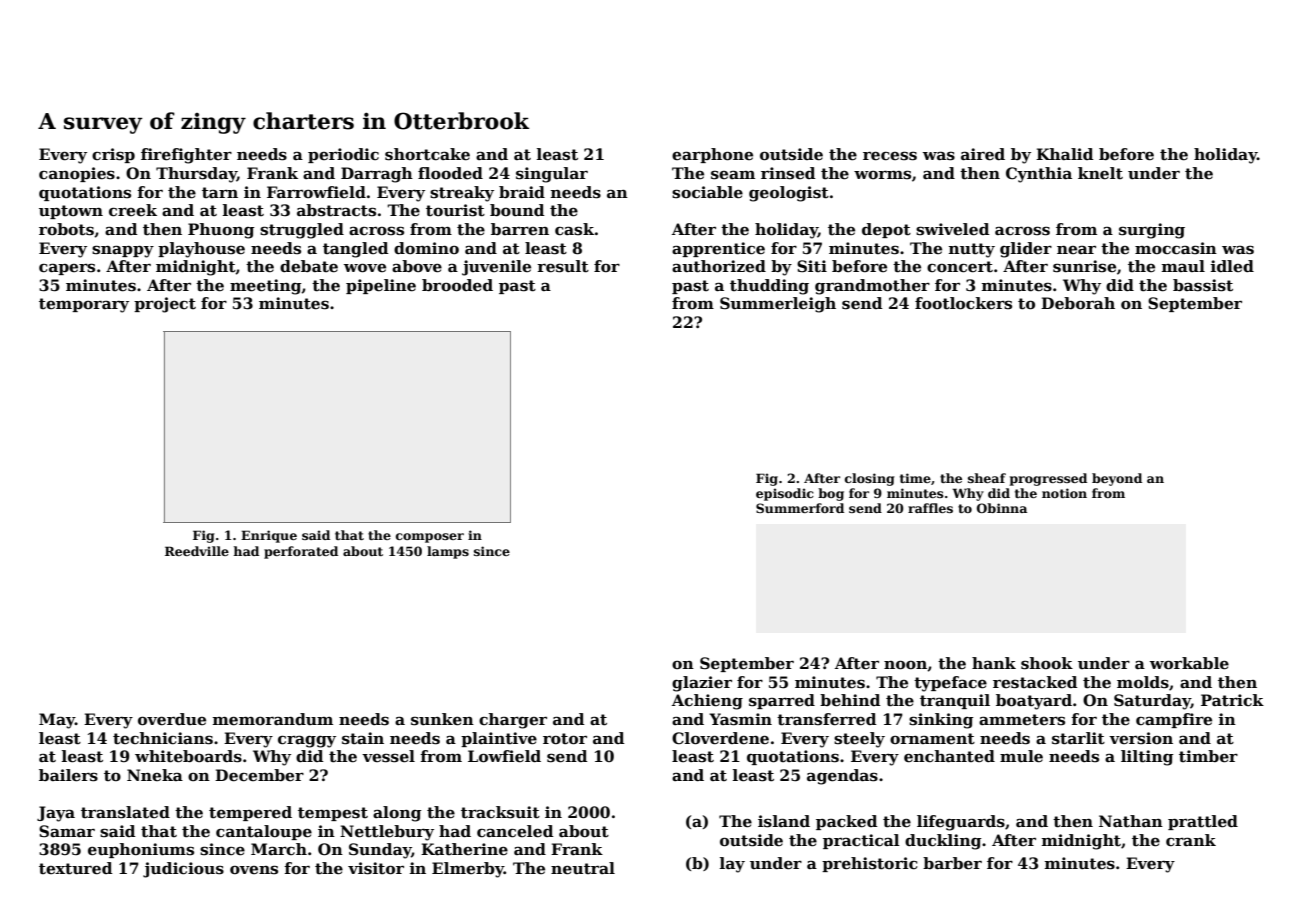 This document has width=1308, height=924. I want to click on cantaloupe, so click(264, 832).
